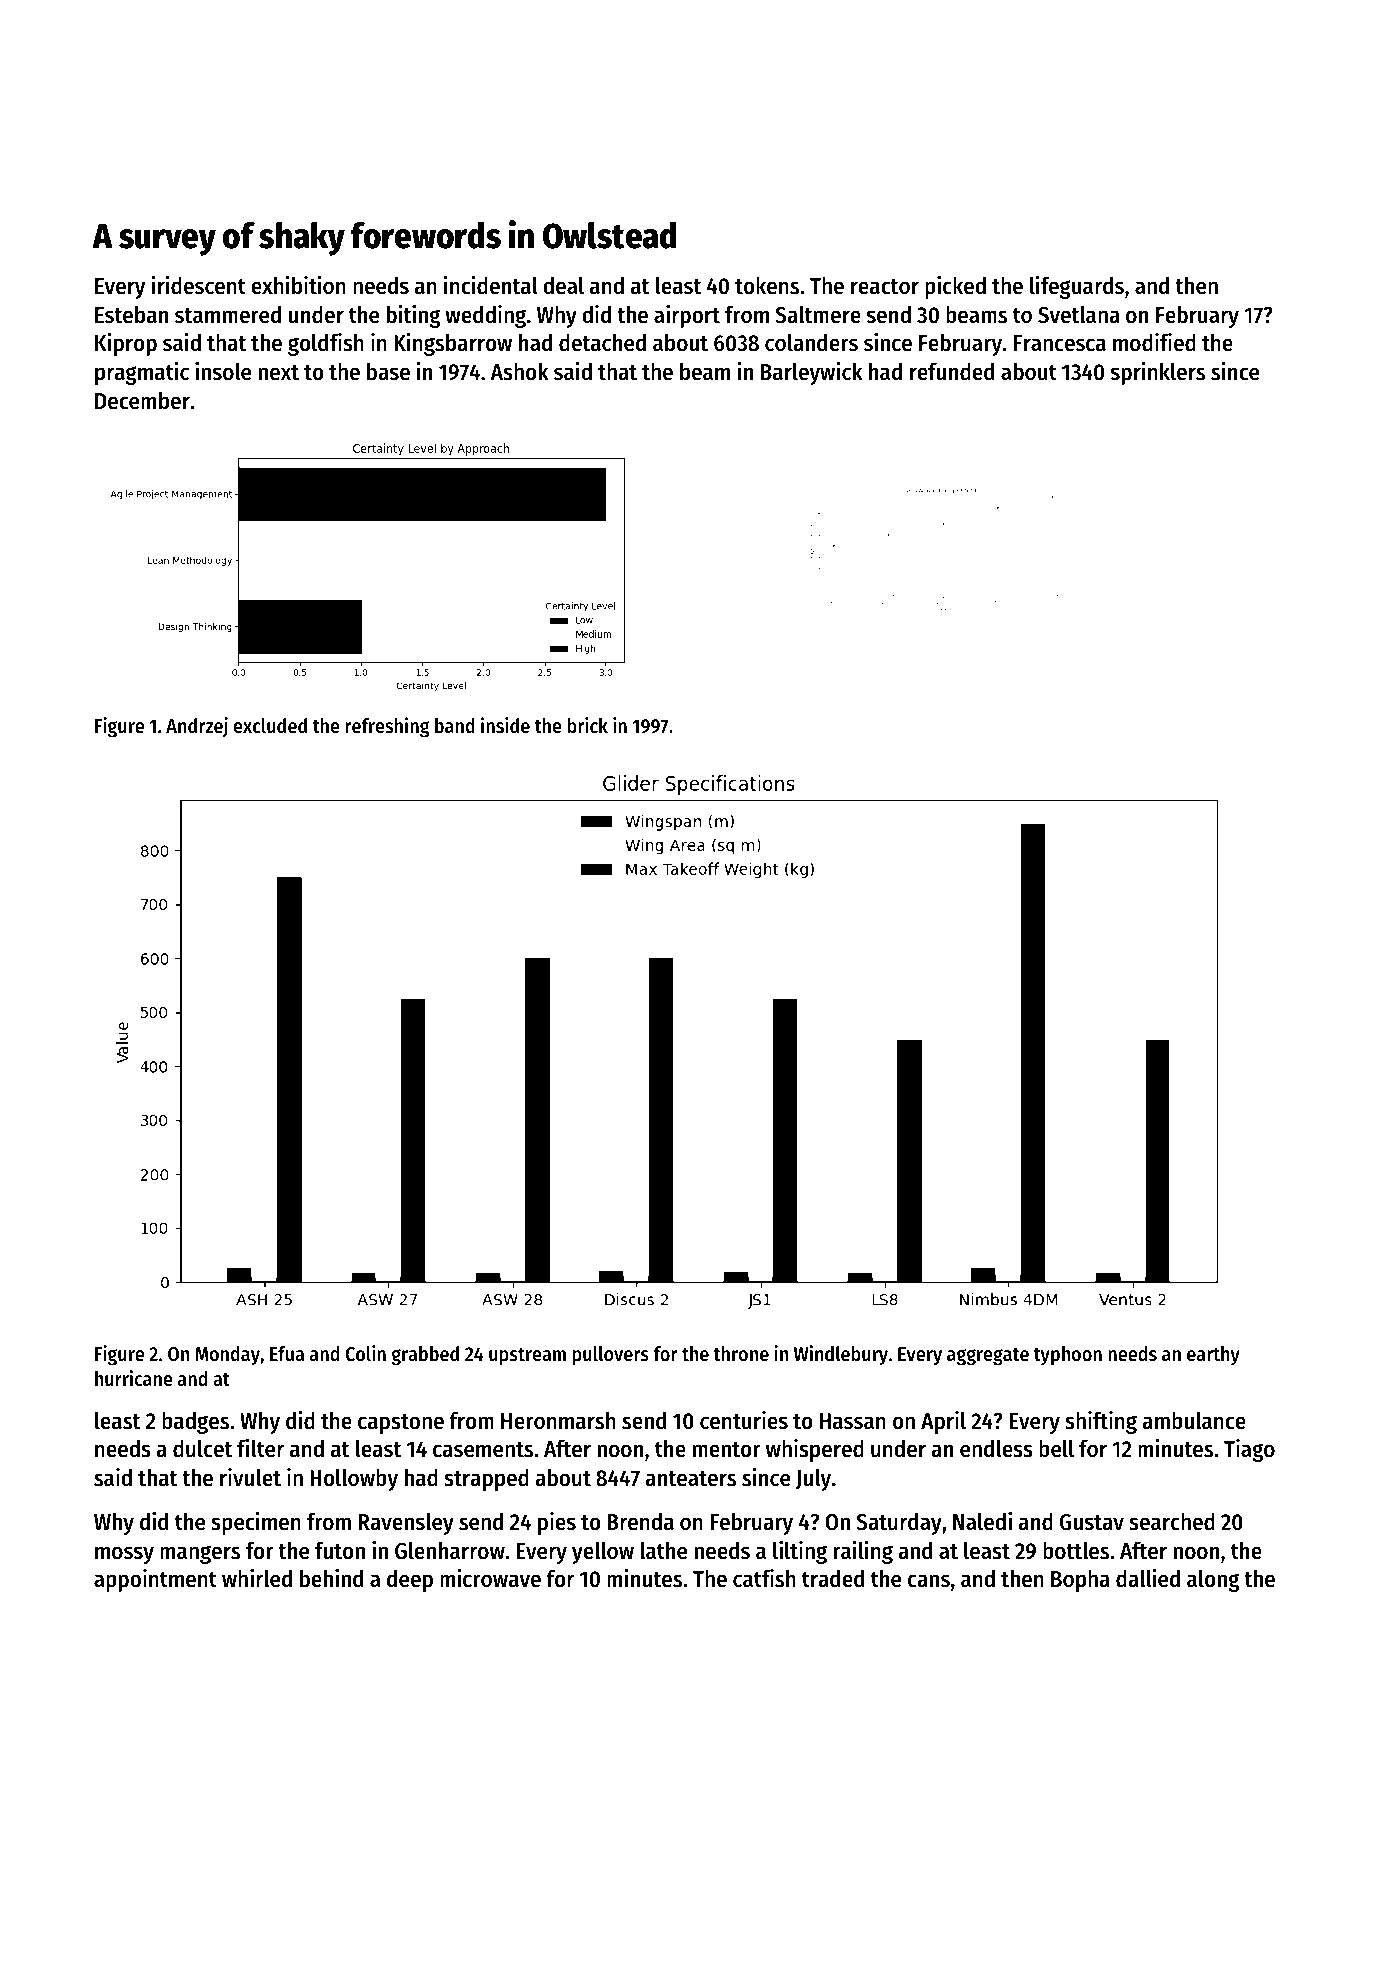  What do you see at coordinates (885, 287) in the image?
I see `reactor` at bounding box center [885, 287].
